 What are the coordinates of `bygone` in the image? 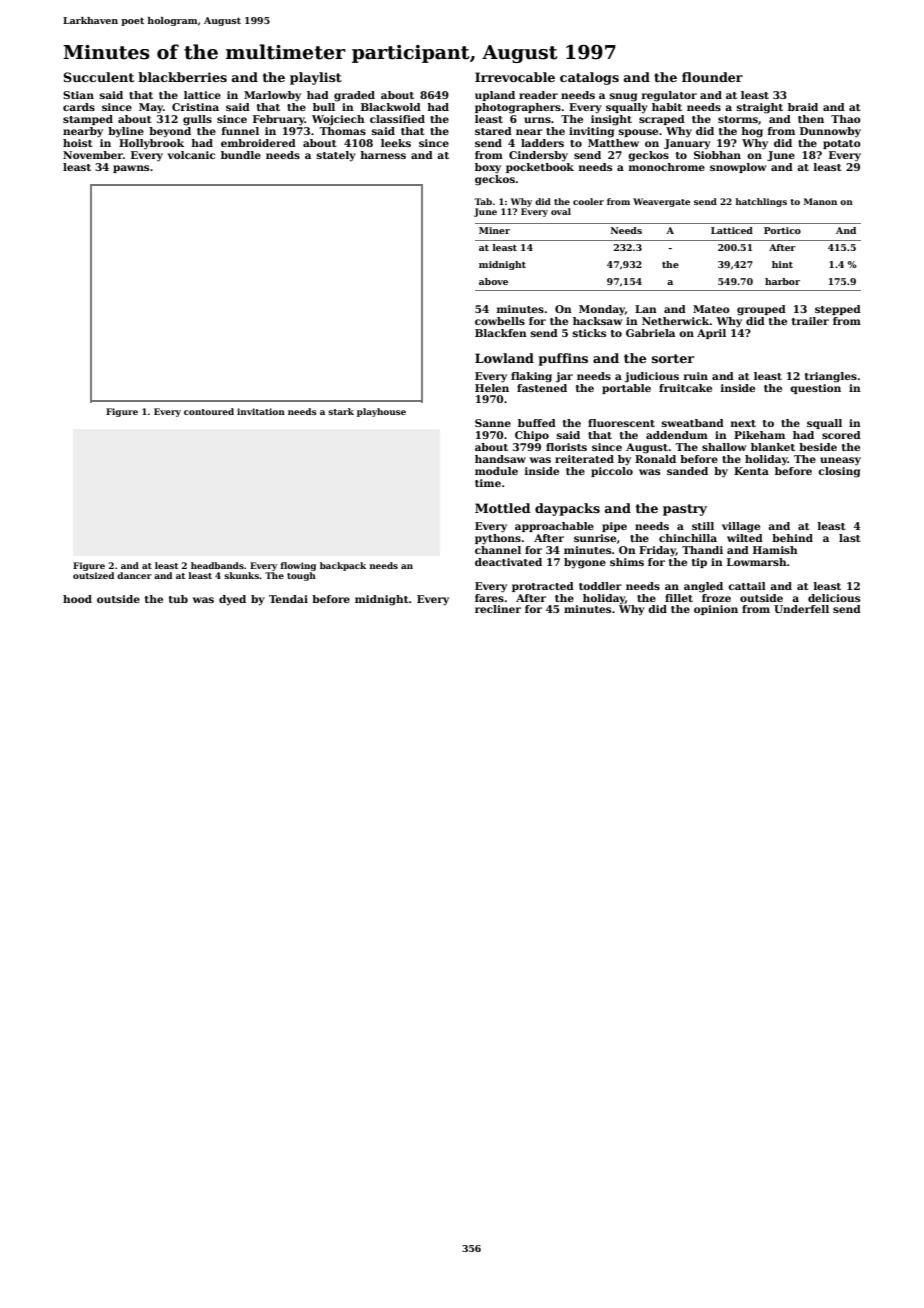 It's located at (585, 563).
